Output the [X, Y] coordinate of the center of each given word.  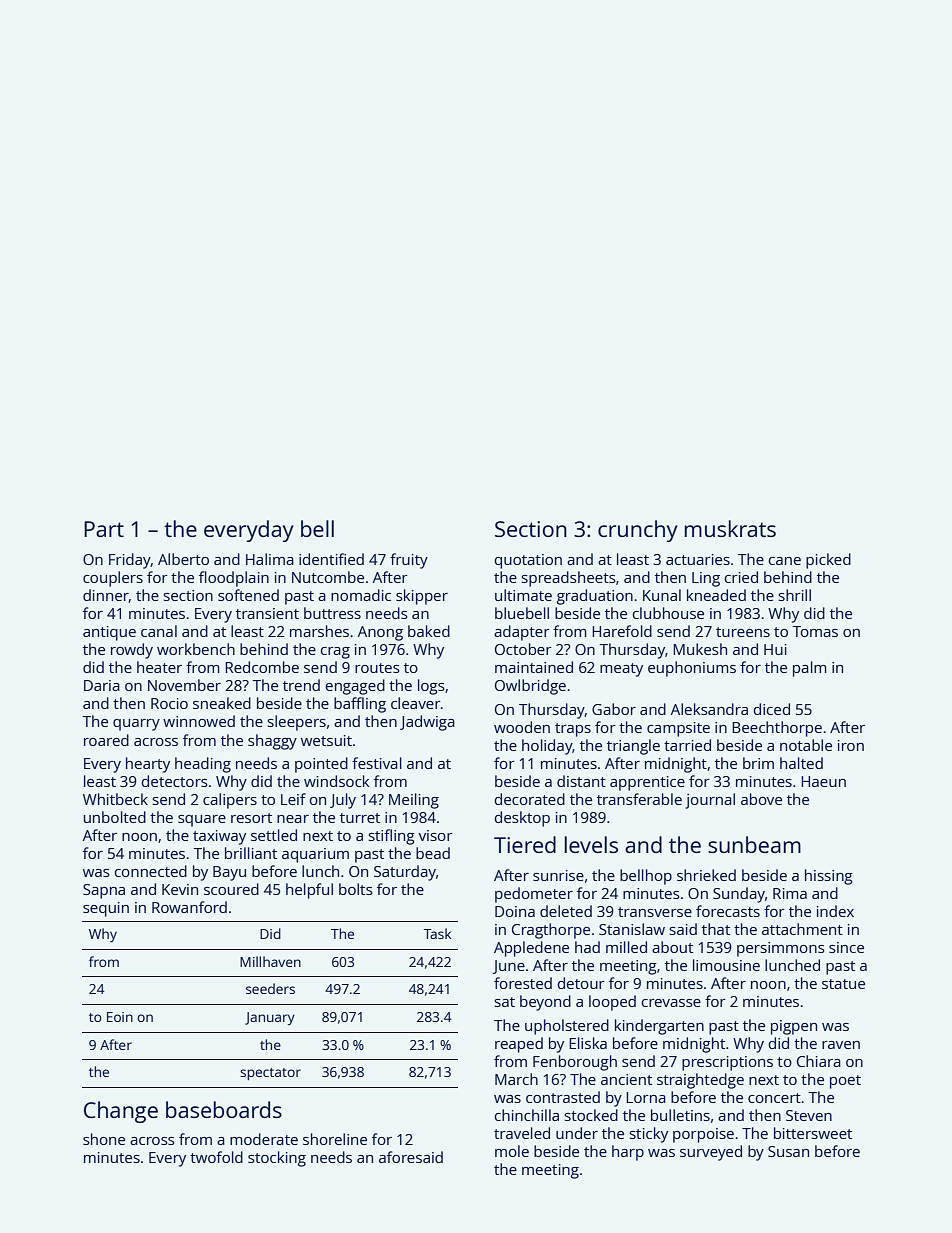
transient [267, 613]
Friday [130, 561]
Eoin [120, 1017]
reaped [519, 1045]
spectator [270, 1074]
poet [845, 1082]
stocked [591, 1115]
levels [591, 844]
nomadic [361, 595]
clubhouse [668, 613]
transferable [639, 799]
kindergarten [659, 1027]
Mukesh [700, 649]
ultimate [523, 595]
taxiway [219, 837]
